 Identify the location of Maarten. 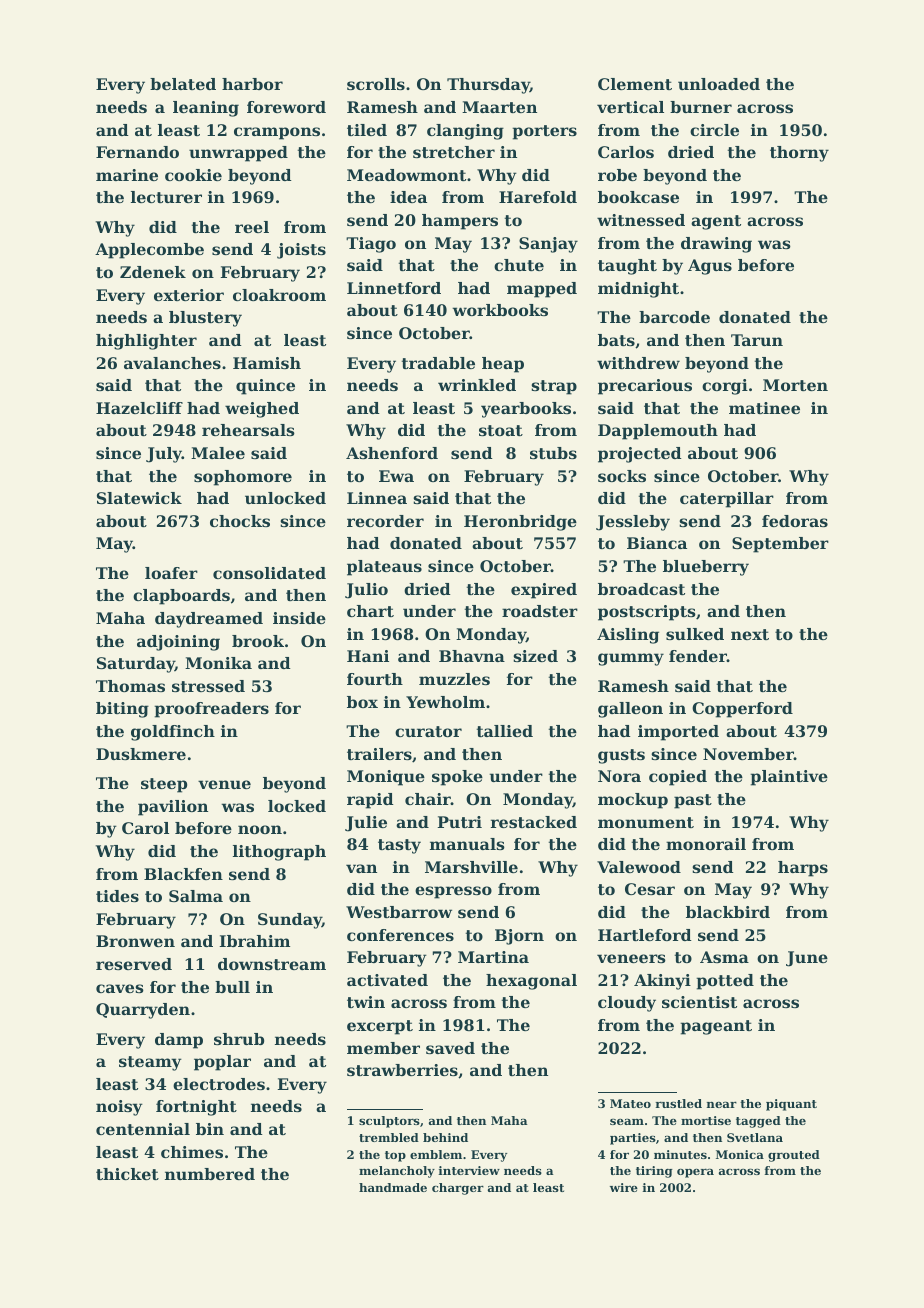
(499, 107).
